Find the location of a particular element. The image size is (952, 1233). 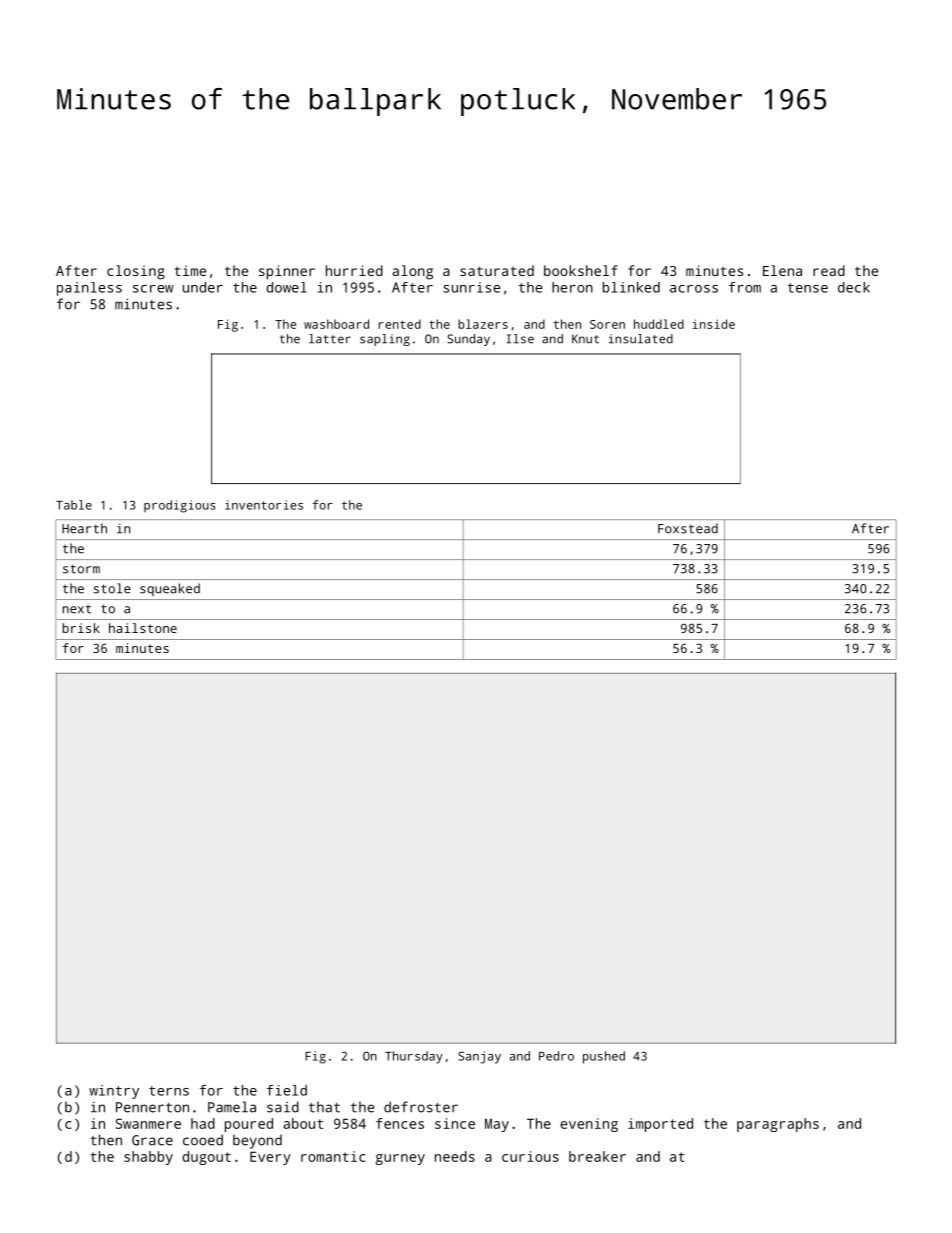

closing is located at coordinates (136, 272).
